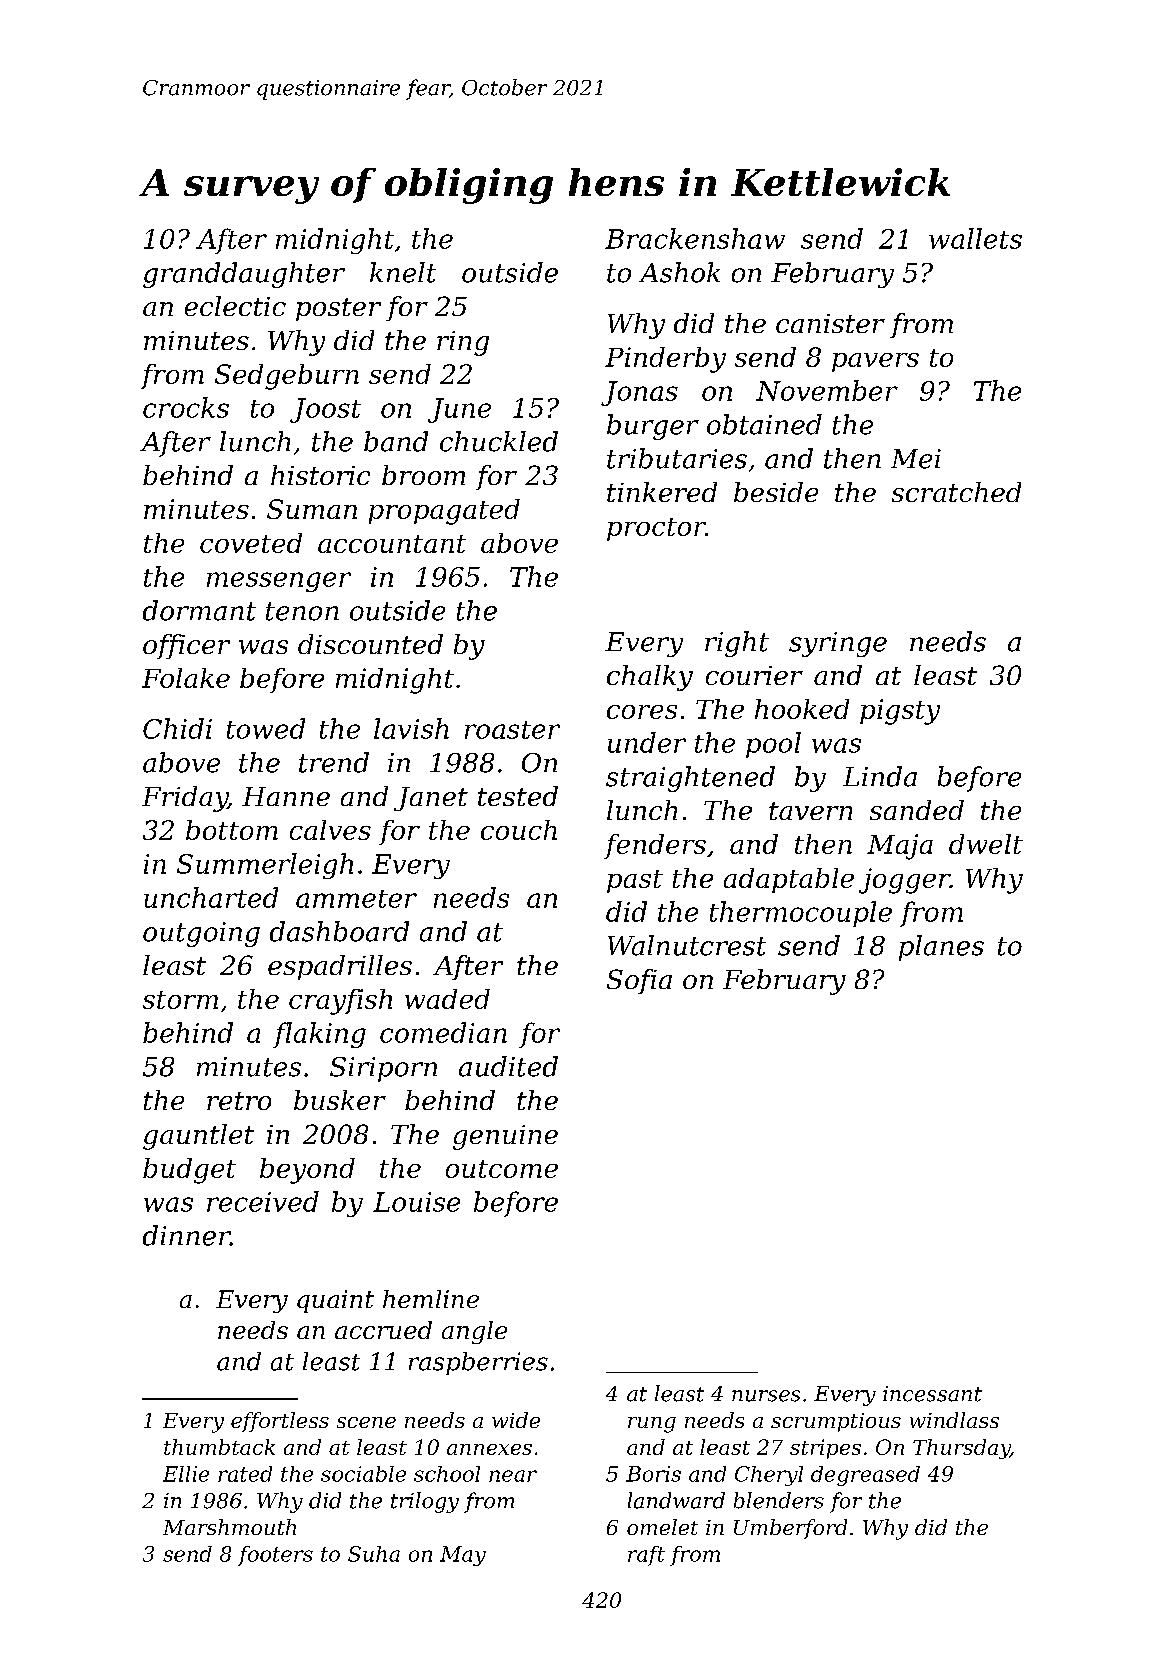 Image resolution: width=1165 pixels, height=1654 pixels. What do you see at coordinates (463, 1556) in the screenshot?
I see `May` at bounding box center [463, 1556].
